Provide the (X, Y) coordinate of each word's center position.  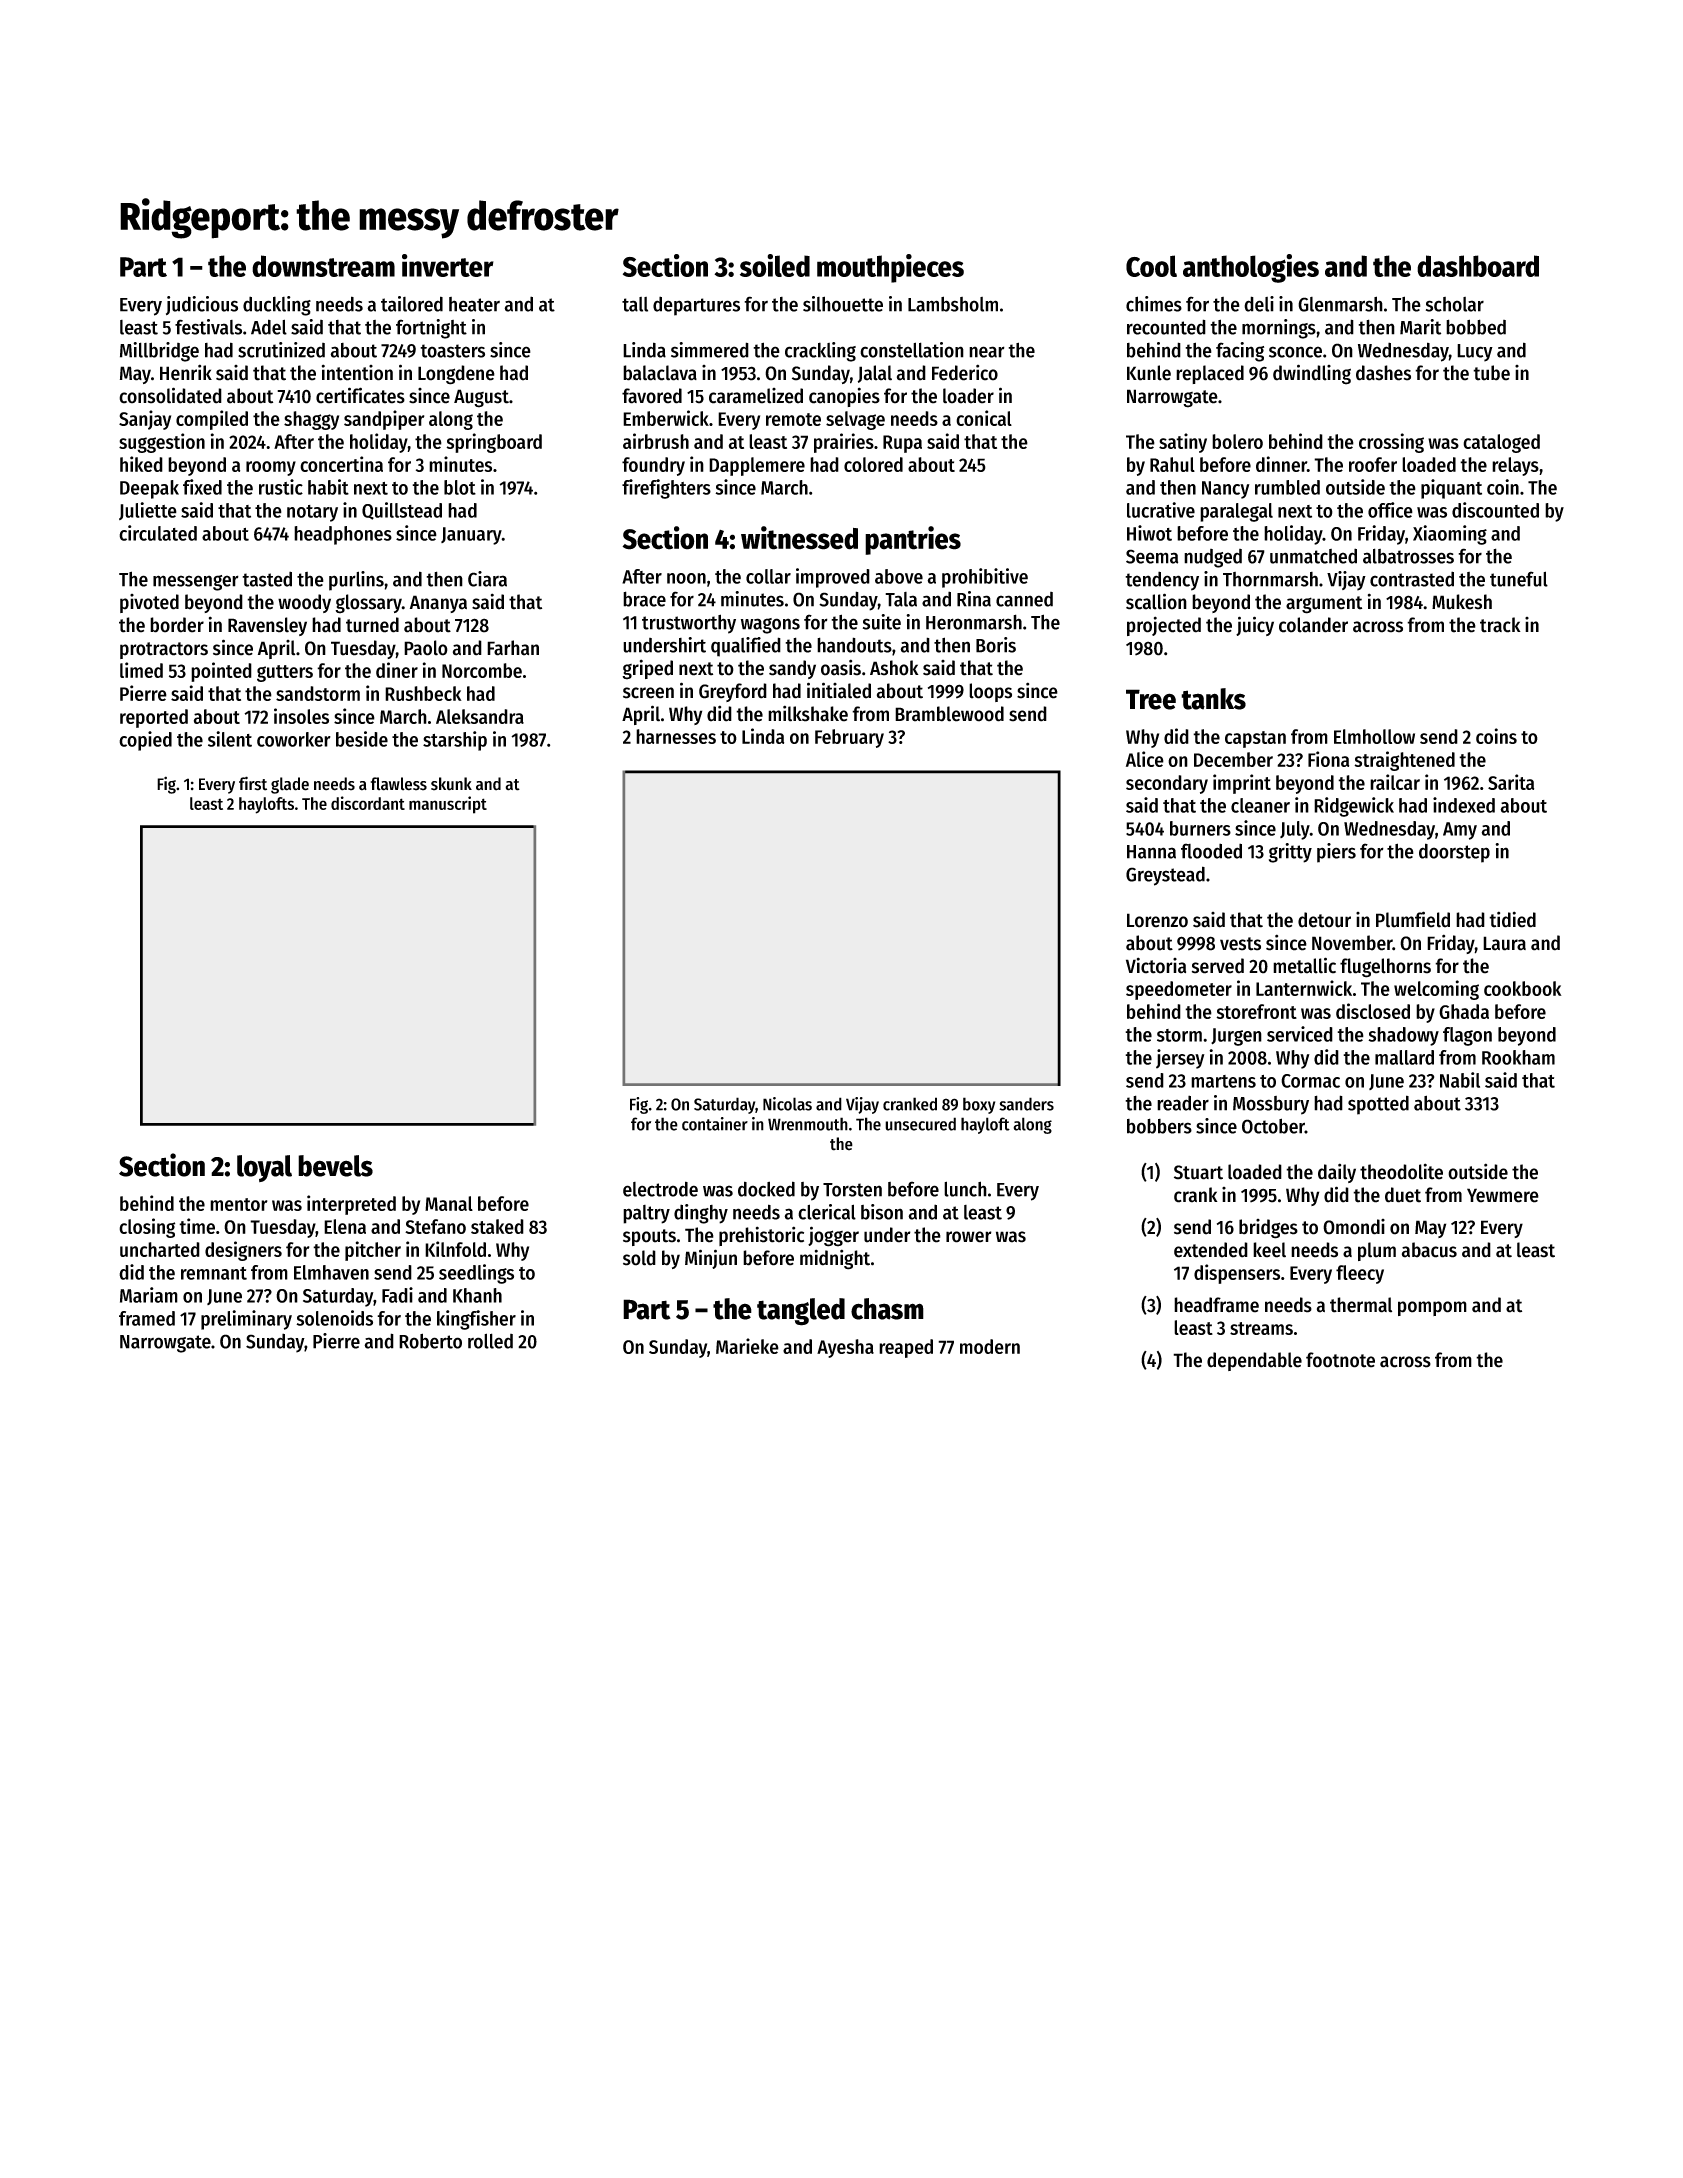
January (471, 536)
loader (968, 396)
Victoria (1156, 965)
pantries (913, 540)
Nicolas (787, 1104)
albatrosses (1408, 556)
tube (1491, 373)
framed (147, 1318)
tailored (412, 304)
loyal (264, 1168)
